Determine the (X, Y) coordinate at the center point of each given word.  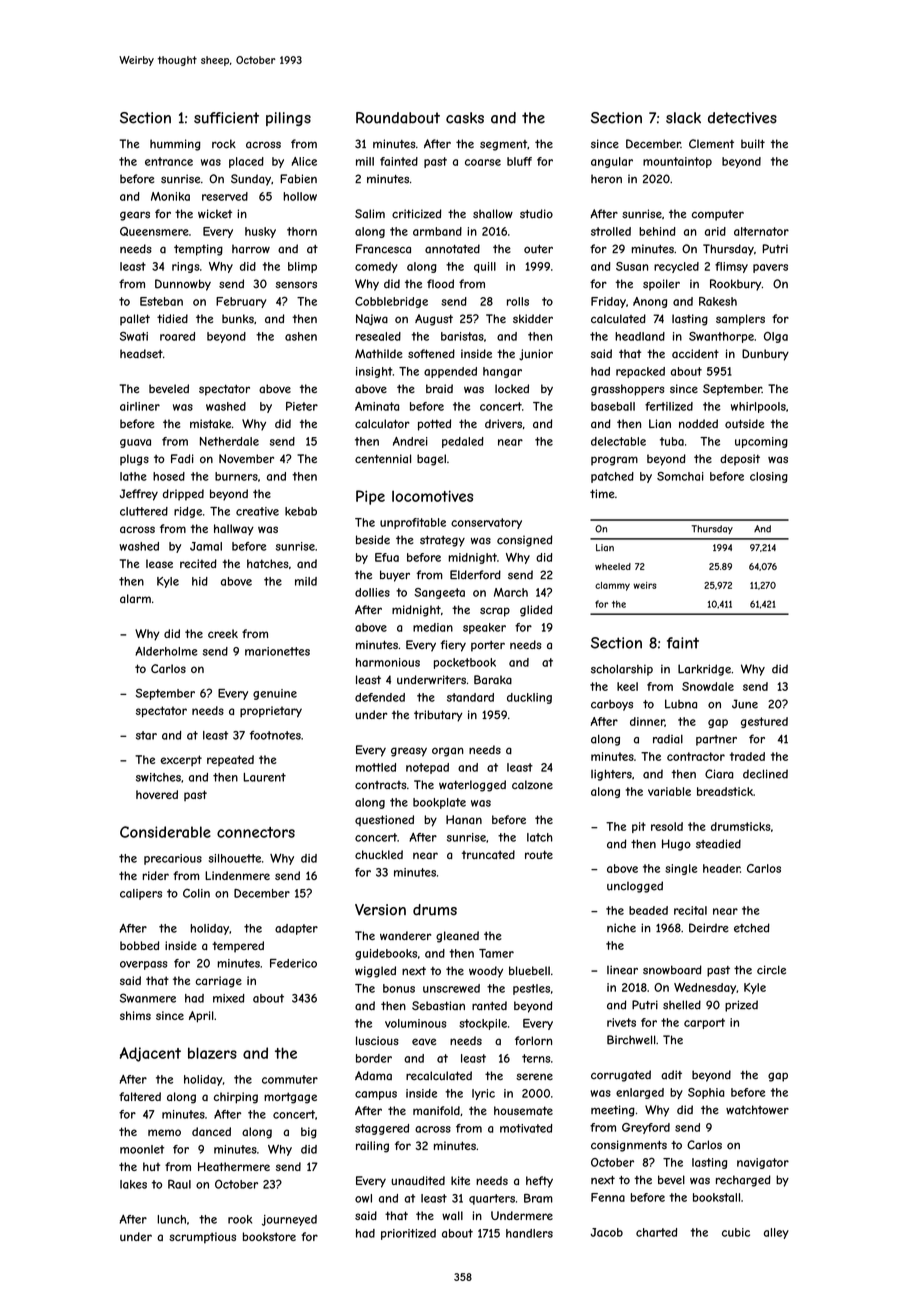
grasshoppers (628, 390)
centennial (383, 458)
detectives (742, 118)
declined (765, 774)
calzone (532, 784)
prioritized (408, 1234)
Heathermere (234, 1166)
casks (465, 118)
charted (656, 1232)
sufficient (226, 118)
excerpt (181, 760)
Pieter (302, 406)
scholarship (622, 670)
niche (621, 928)
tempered (238, 946)
